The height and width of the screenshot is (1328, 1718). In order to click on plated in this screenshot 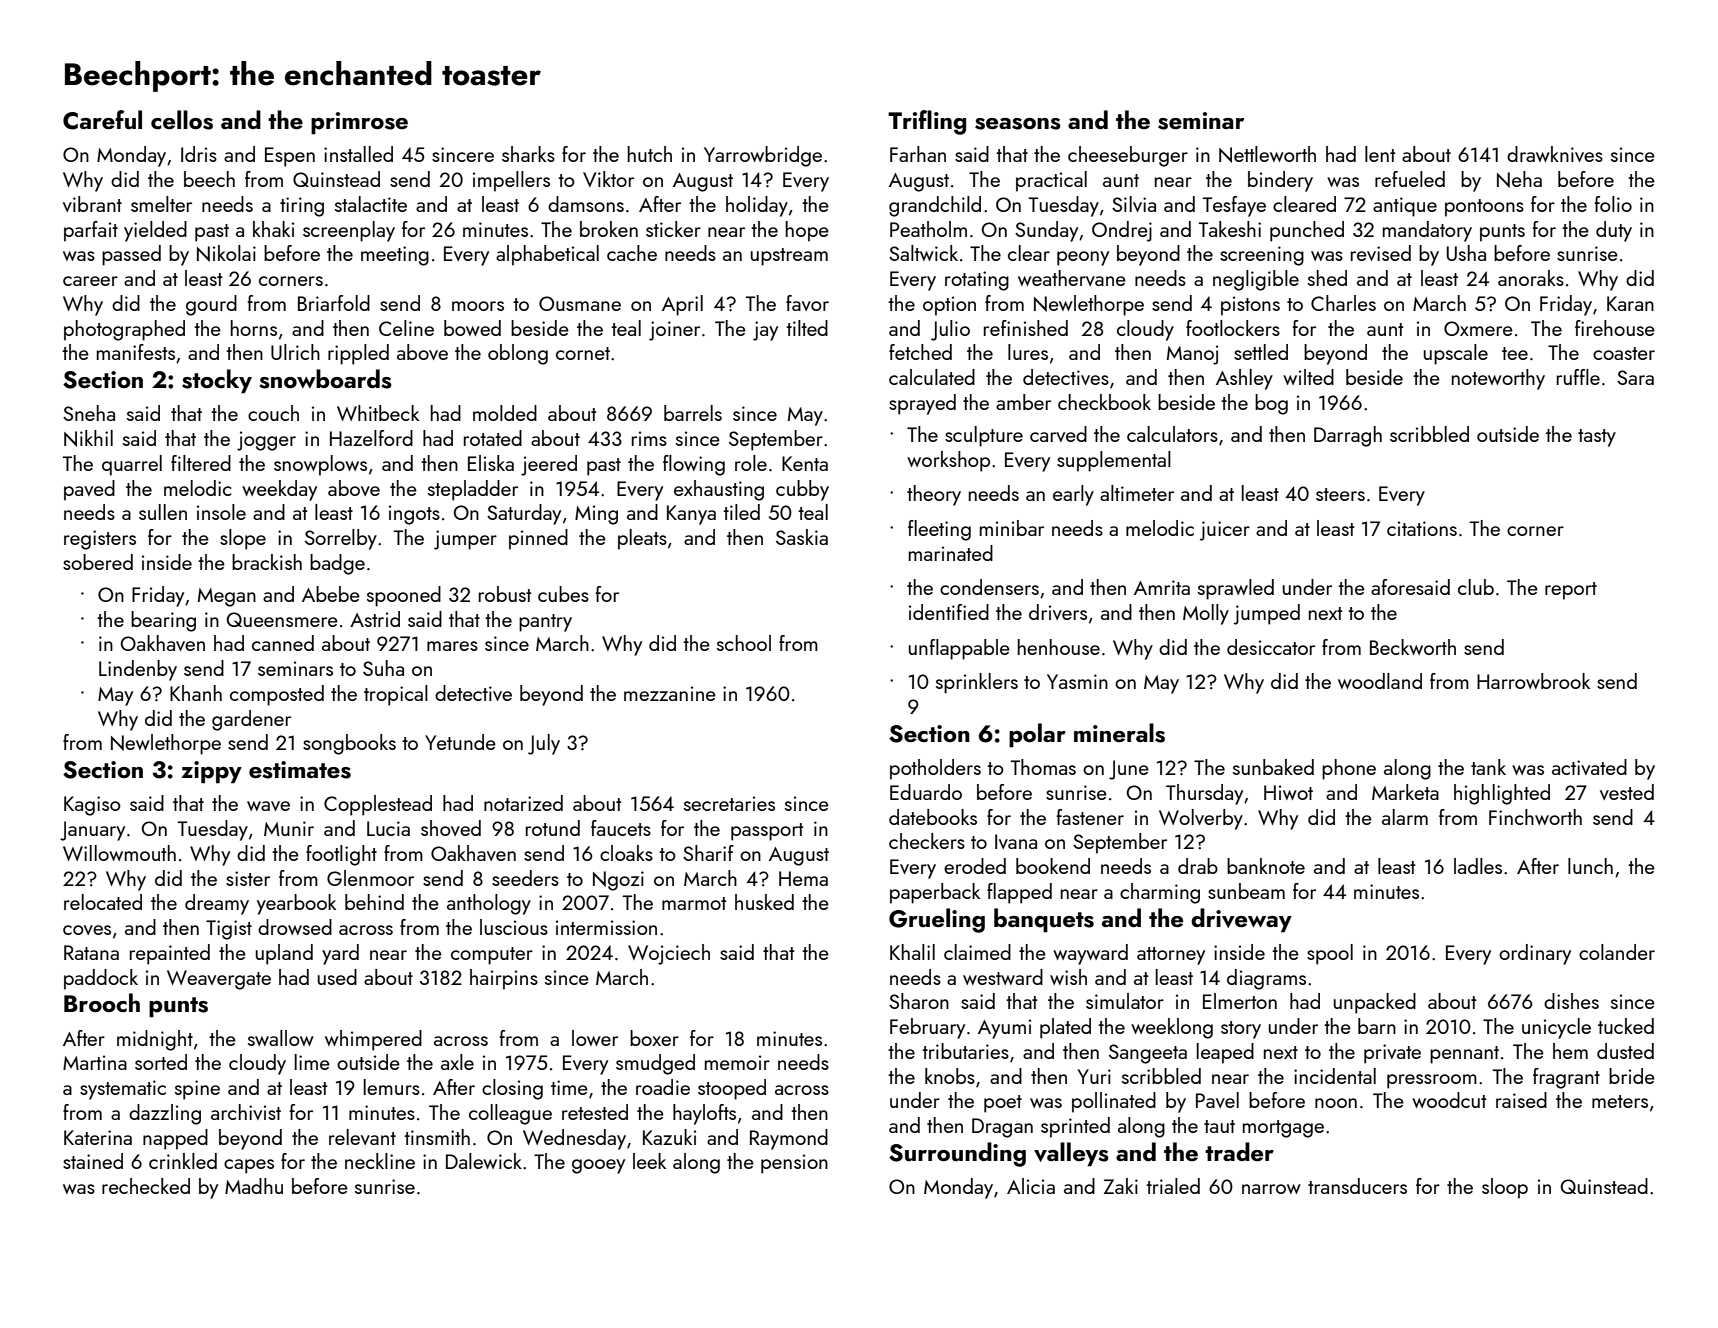, I will do `click(1065, 1028)`.
